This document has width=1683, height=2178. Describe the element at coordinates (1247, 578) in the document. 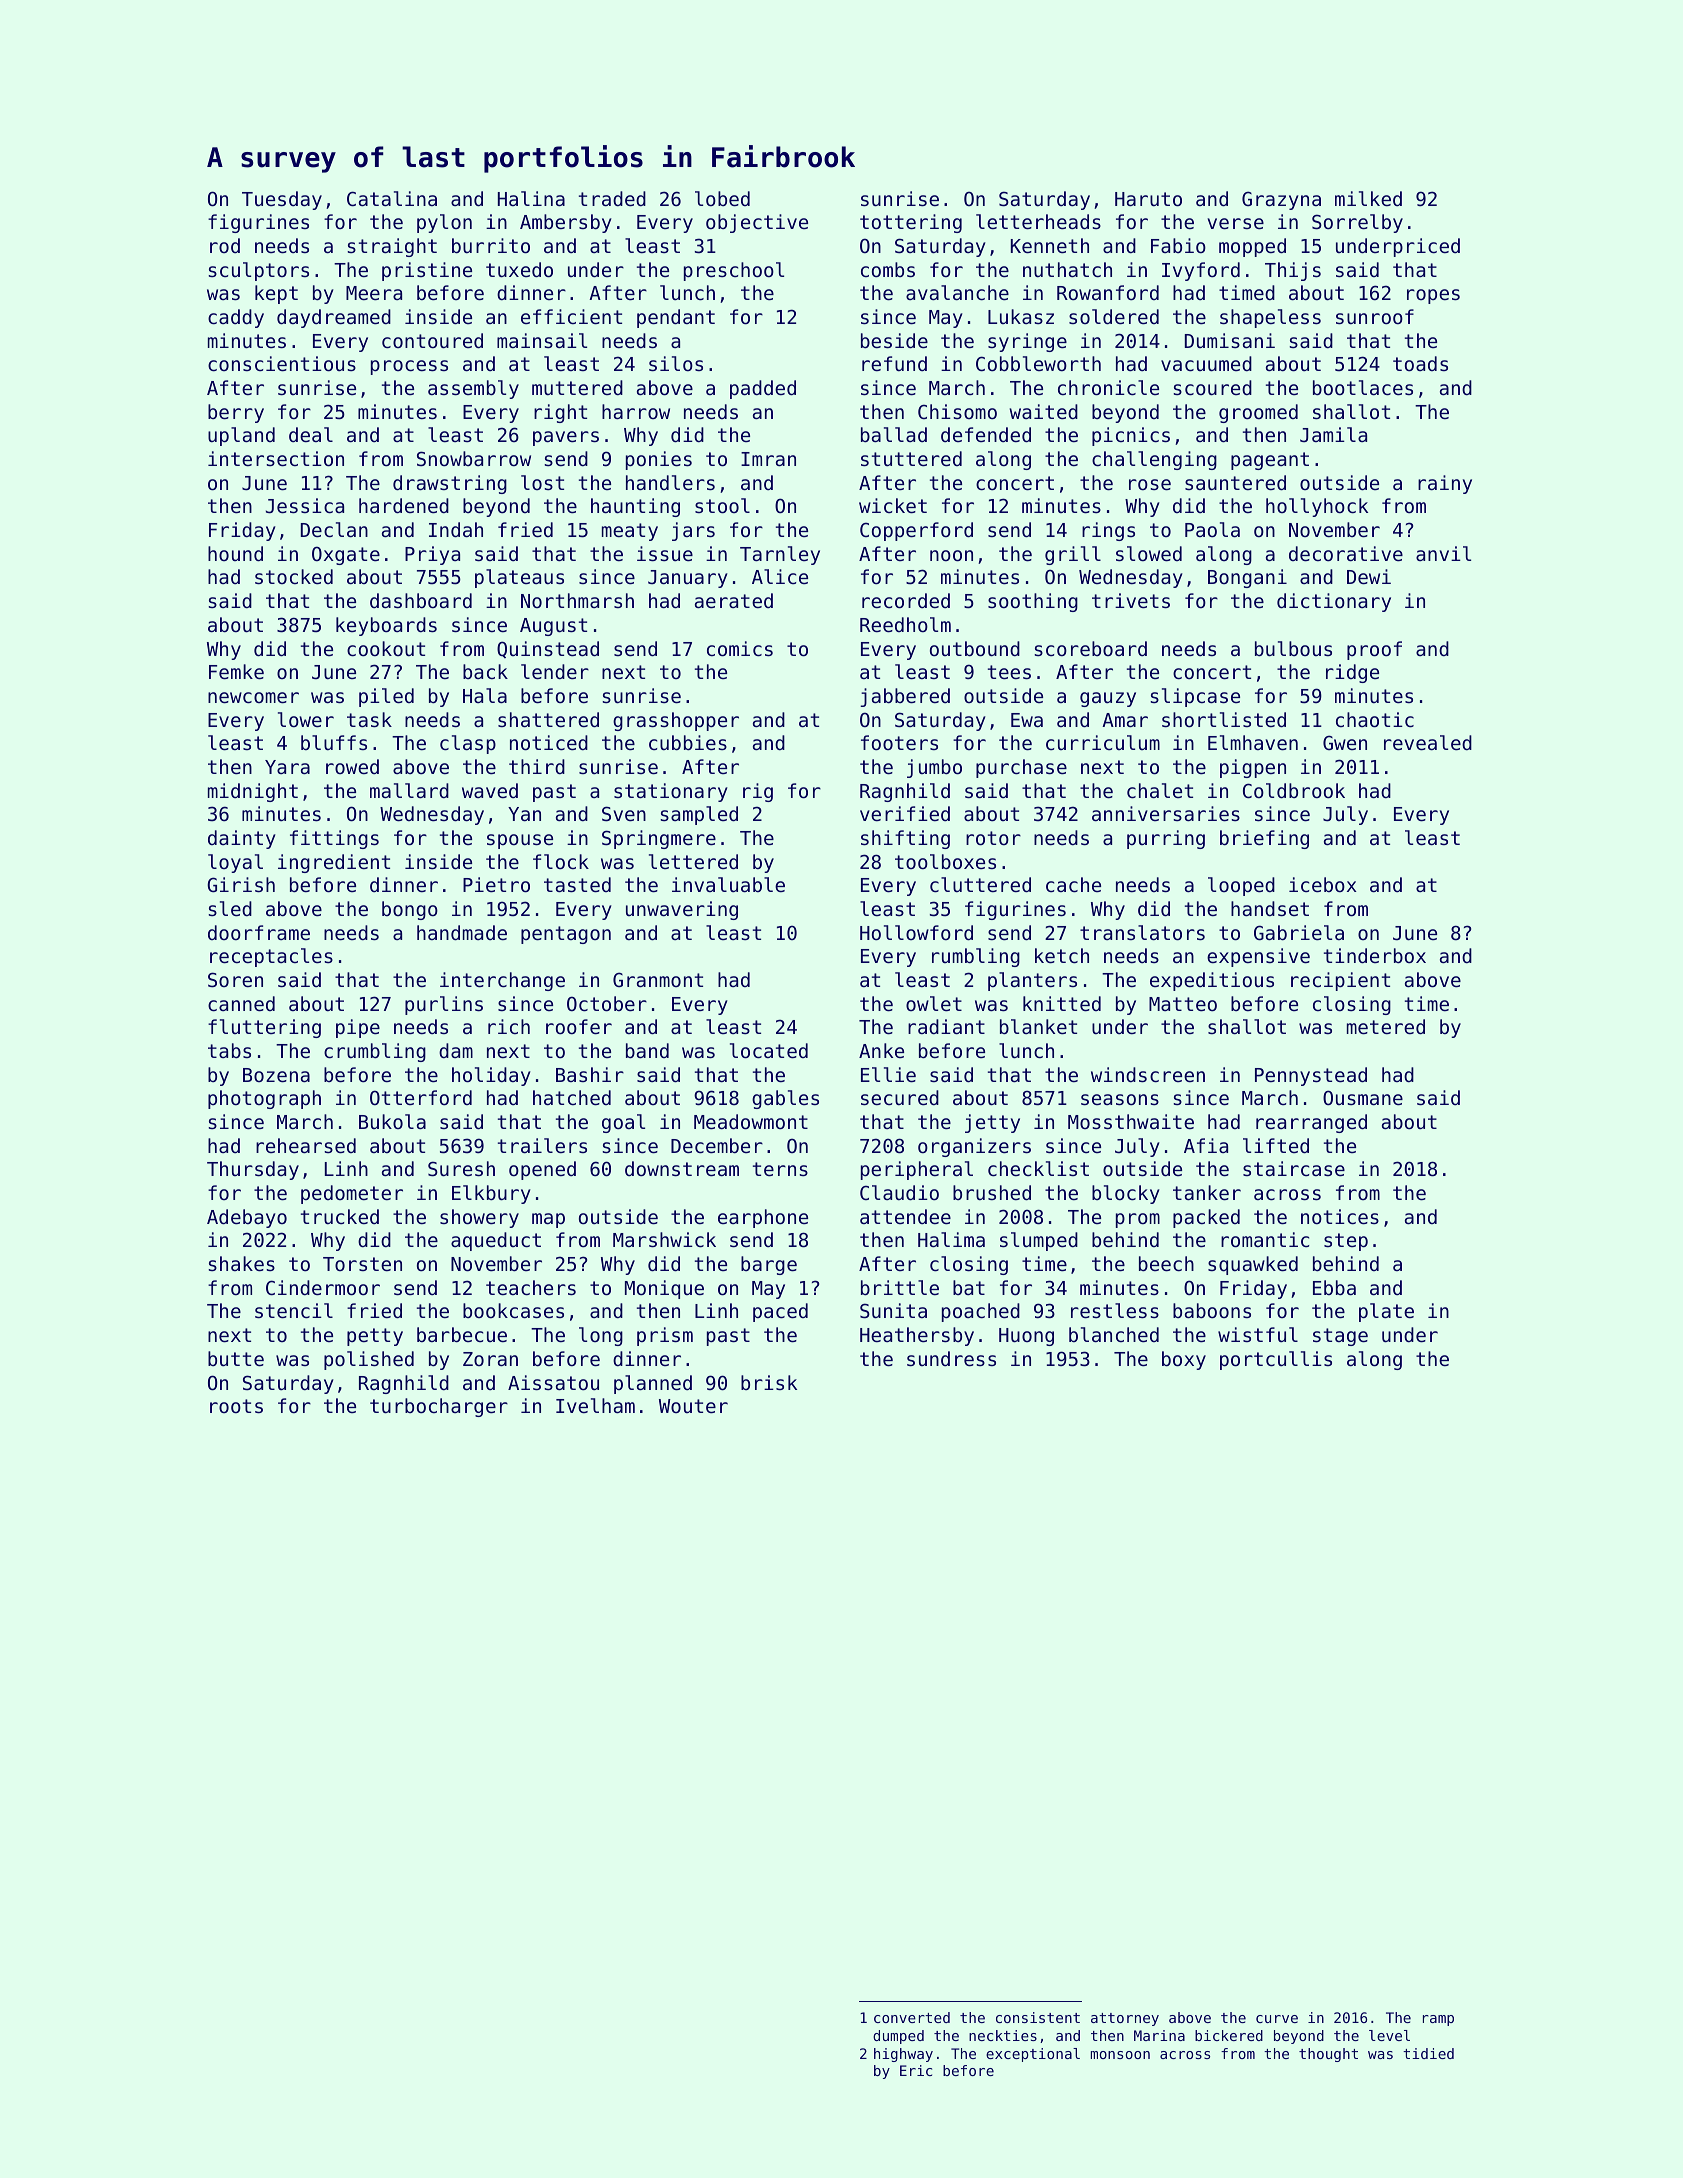

I see `Bongani` at that location.
